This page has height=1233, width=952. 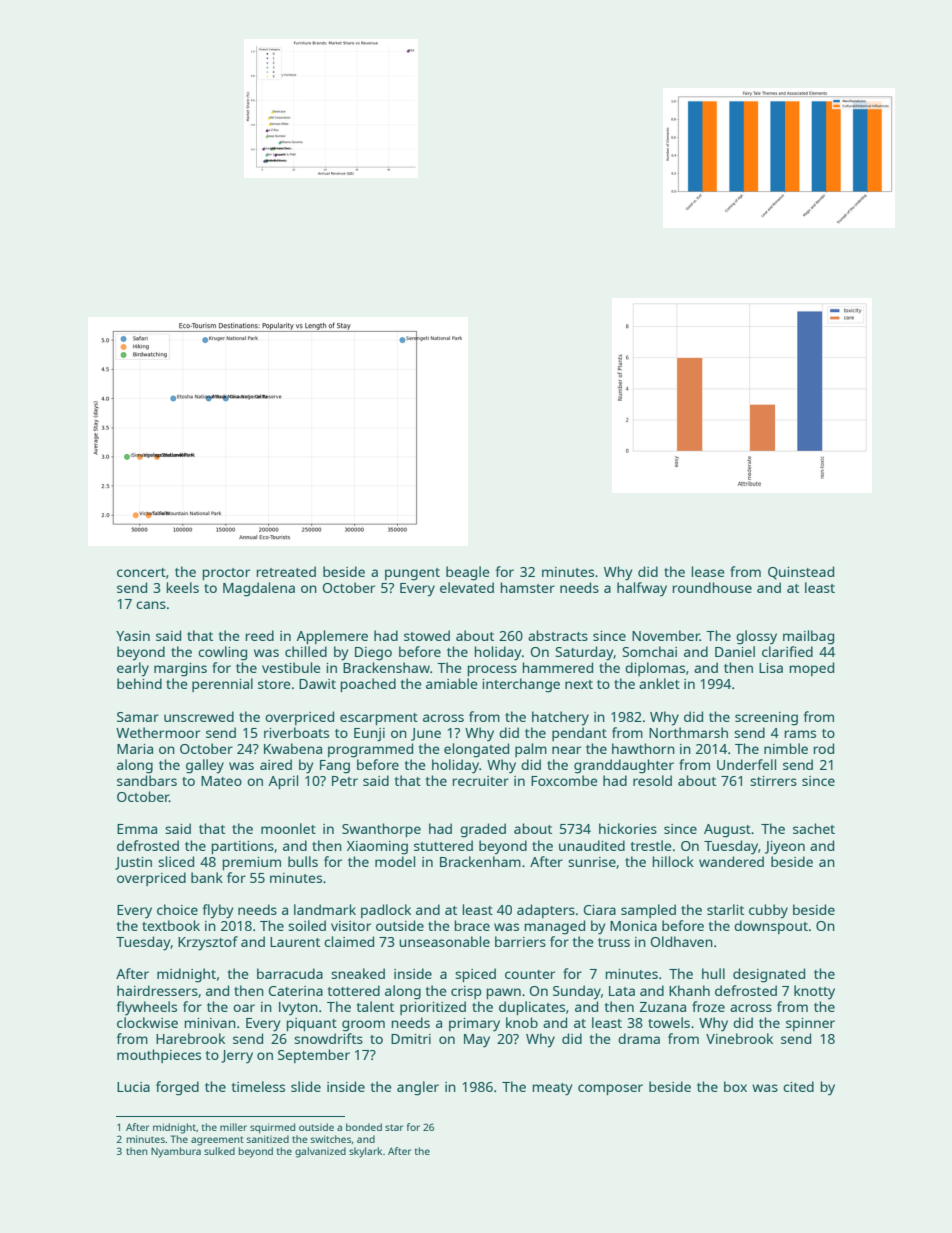 What do you see at coordinates (217, 1141) in the page?
I see `agreement` at bounding box center [217, 1141].
